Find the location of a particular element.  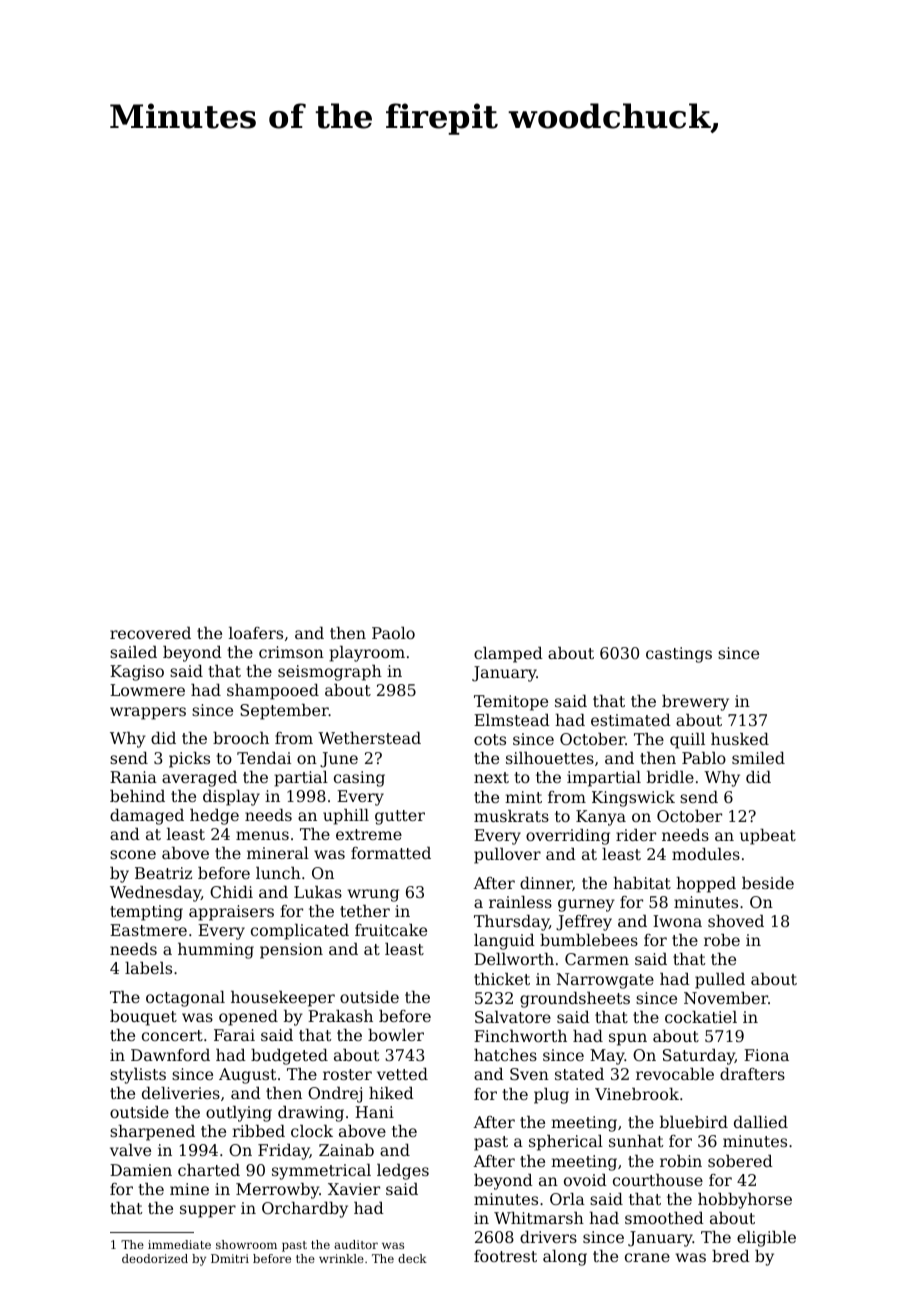

bred is located at coordinates (731, 1256).
